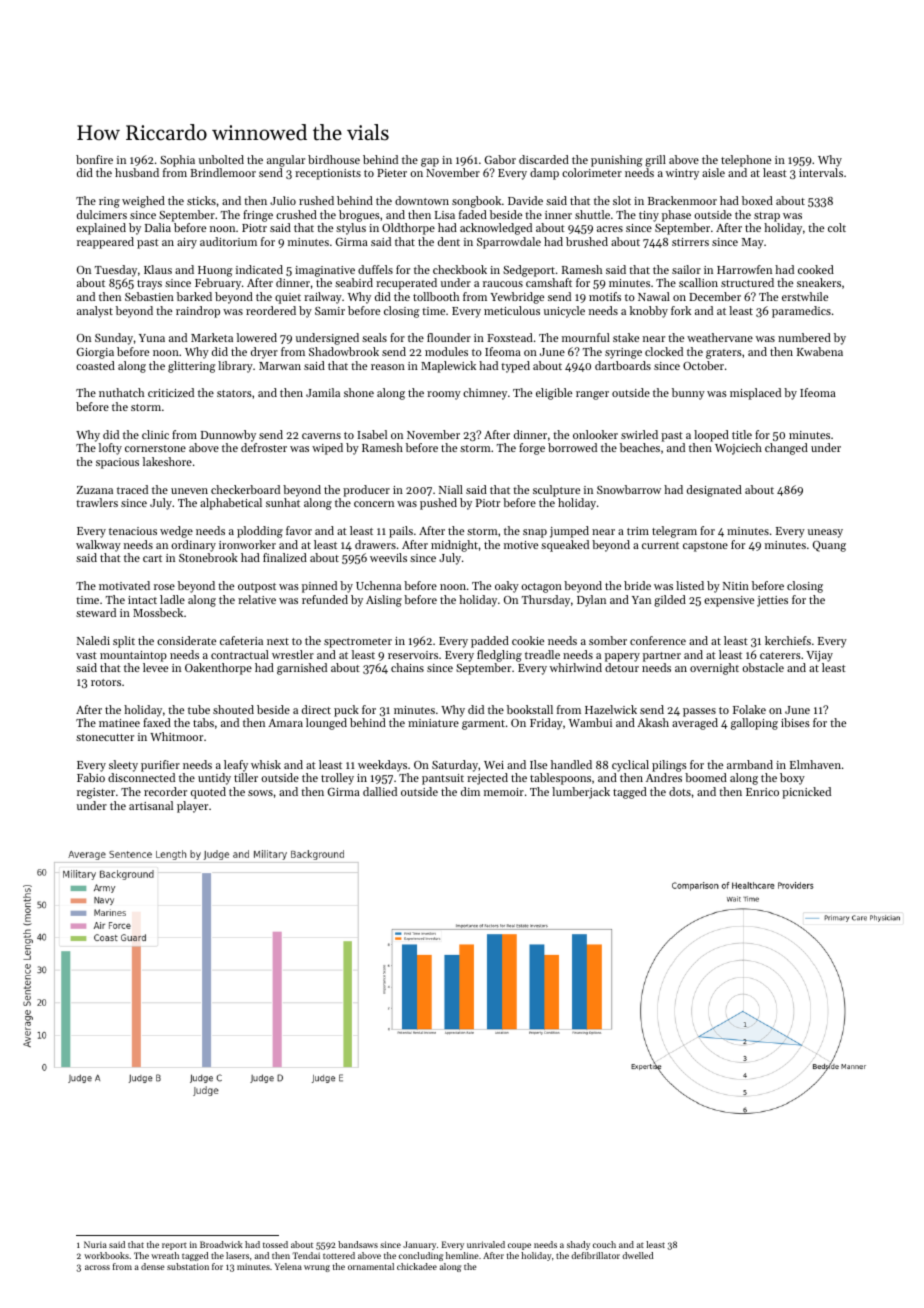 Image resolution: width=924 pixels, height=1308 pixels. Describe the element at coordinates (177, 161) in the document. I see `Sophia` at that location.
